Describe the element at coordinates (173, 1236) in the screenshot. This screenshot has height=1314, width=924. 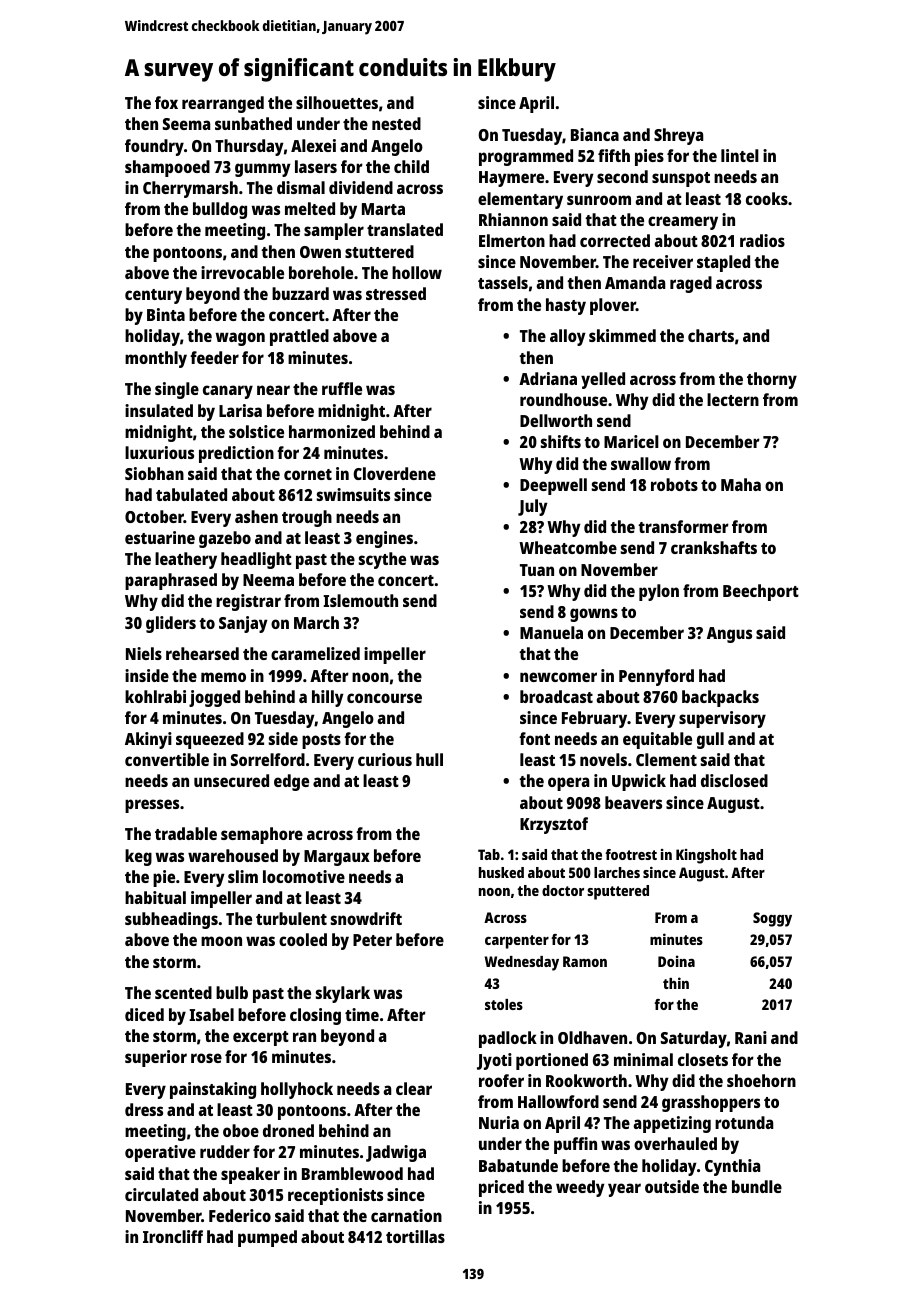
I see `Ironcliff` at that location.
